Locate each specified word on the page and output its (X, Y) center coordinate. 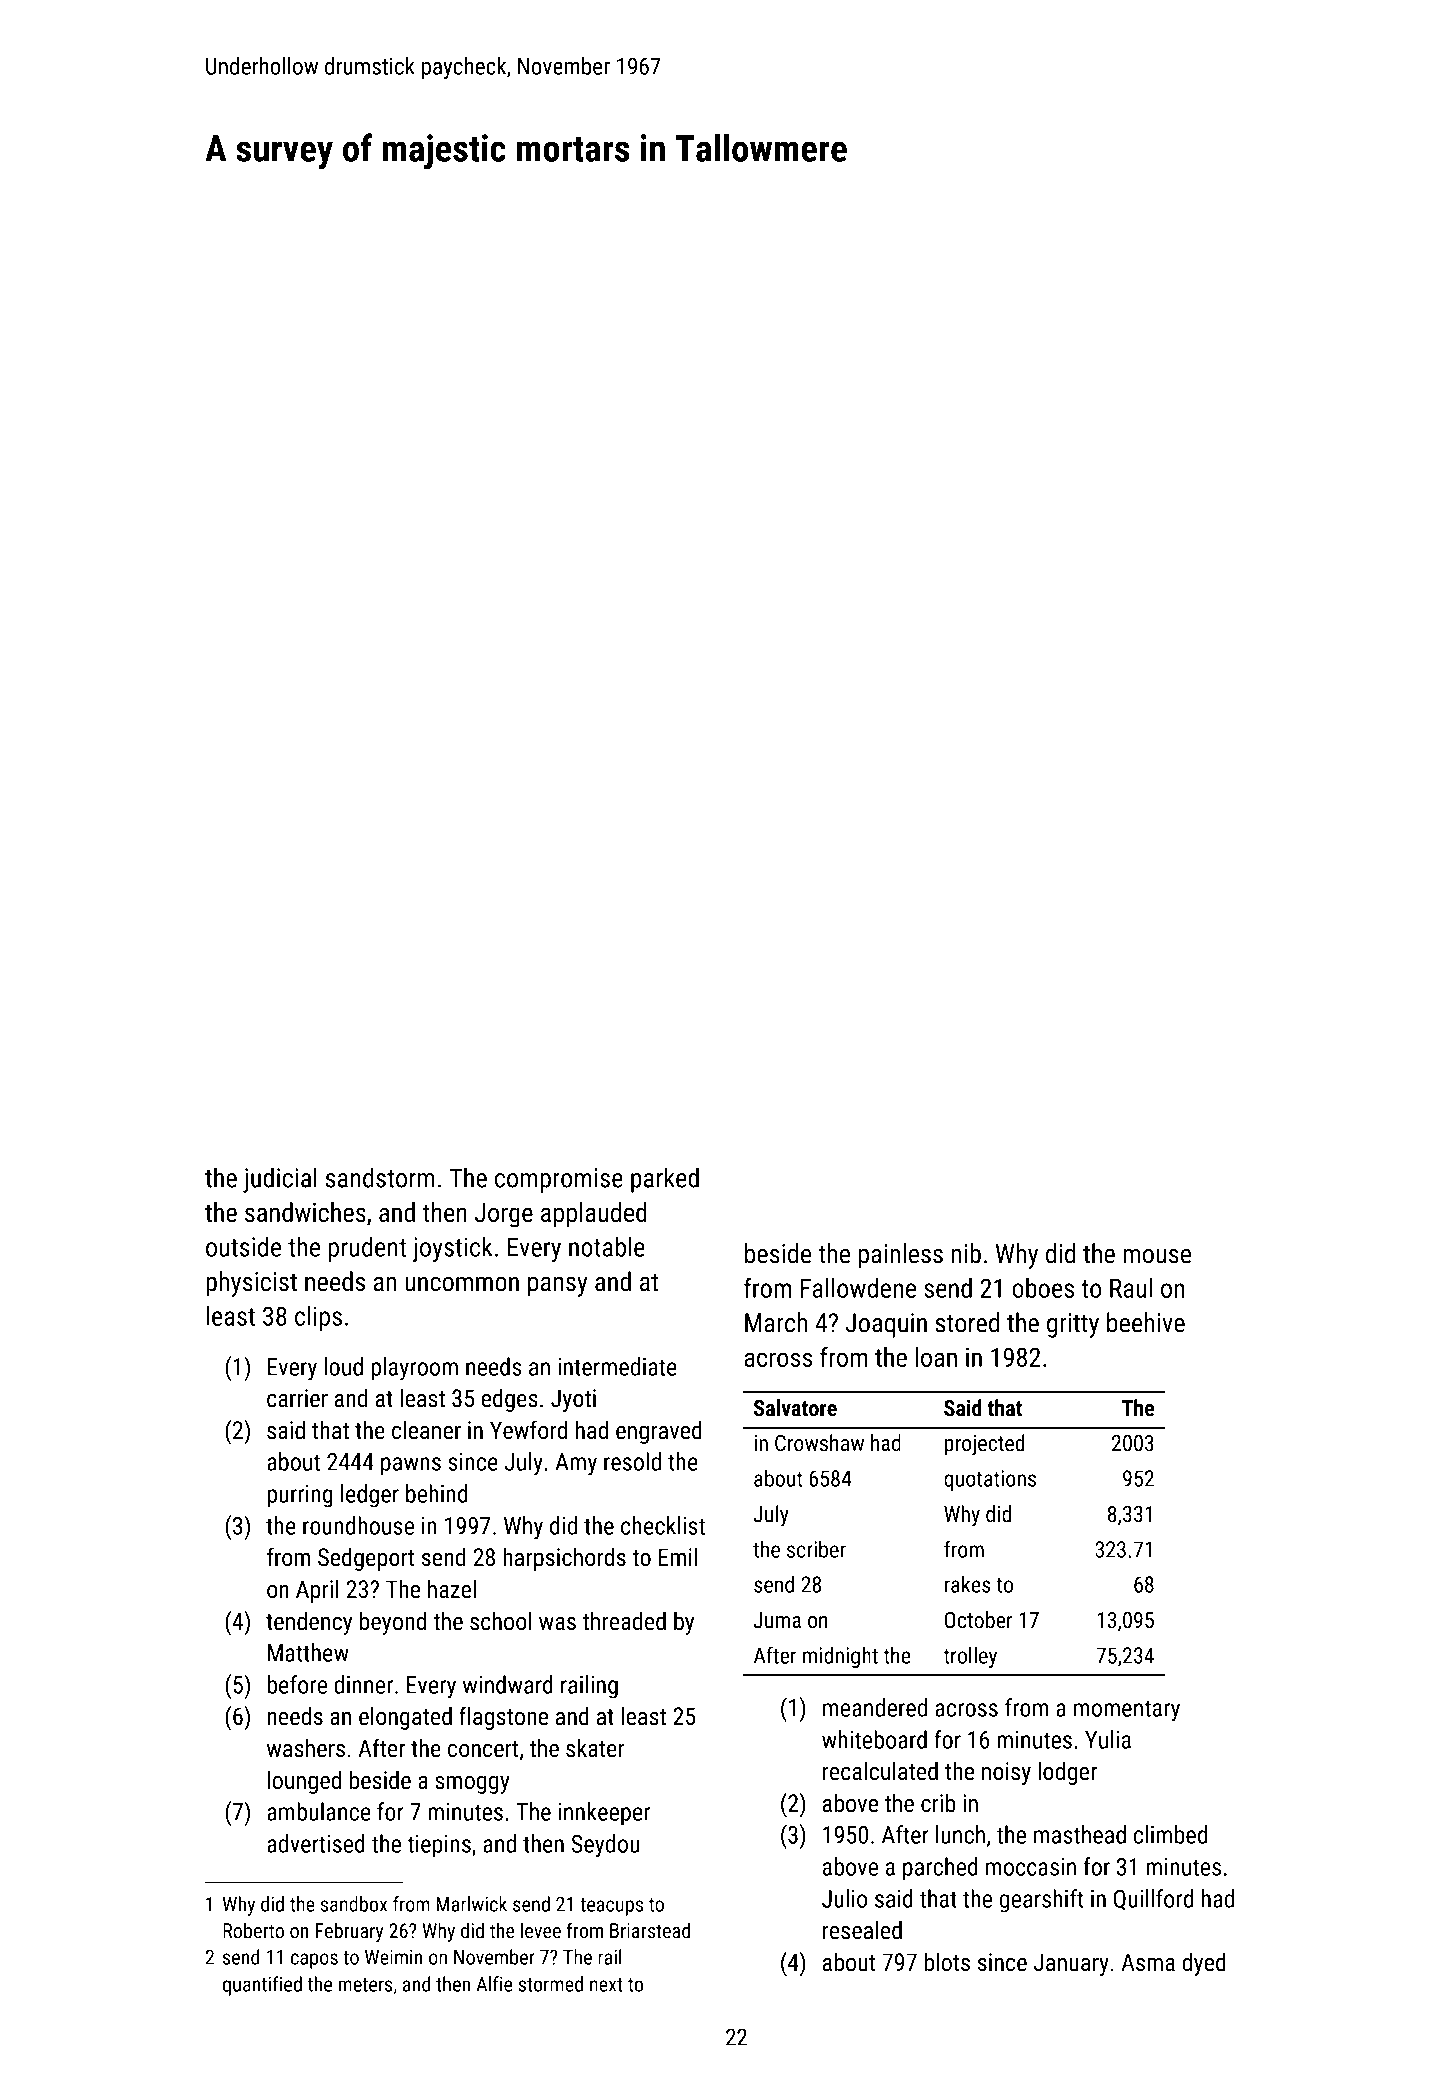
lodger (1067, 1773)
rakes (967, 1584)
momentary (1127, 1711)
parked (665, 1180)
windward (508, 1684)
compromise (559, 1180)
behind (437, 1493)
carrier (297, 1398)
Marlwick (471, 1904)
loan (936, 1357)
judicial (280, 1180)
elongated (405, 1718)
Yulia (1108, 1739)
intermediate (617, 1366)
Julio (844, 1898)
